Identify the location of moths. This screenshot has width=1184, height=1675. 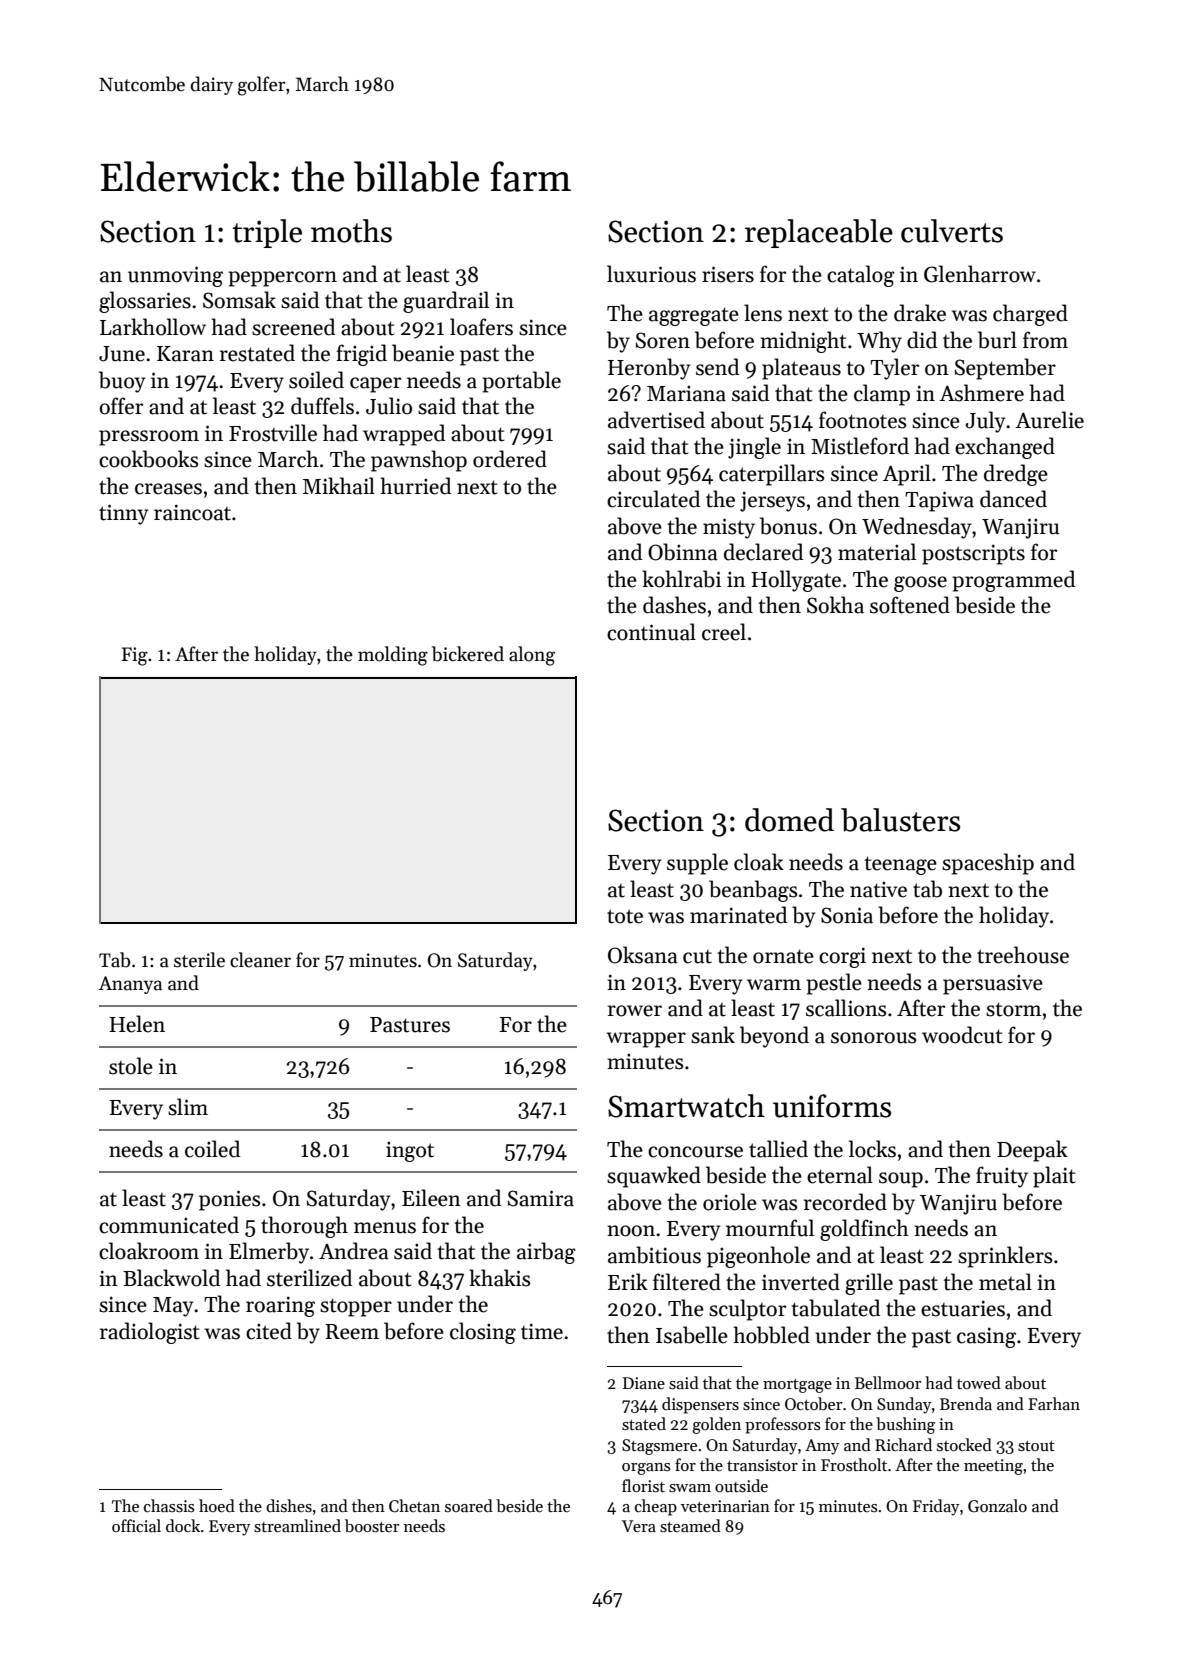
(351, 231).
